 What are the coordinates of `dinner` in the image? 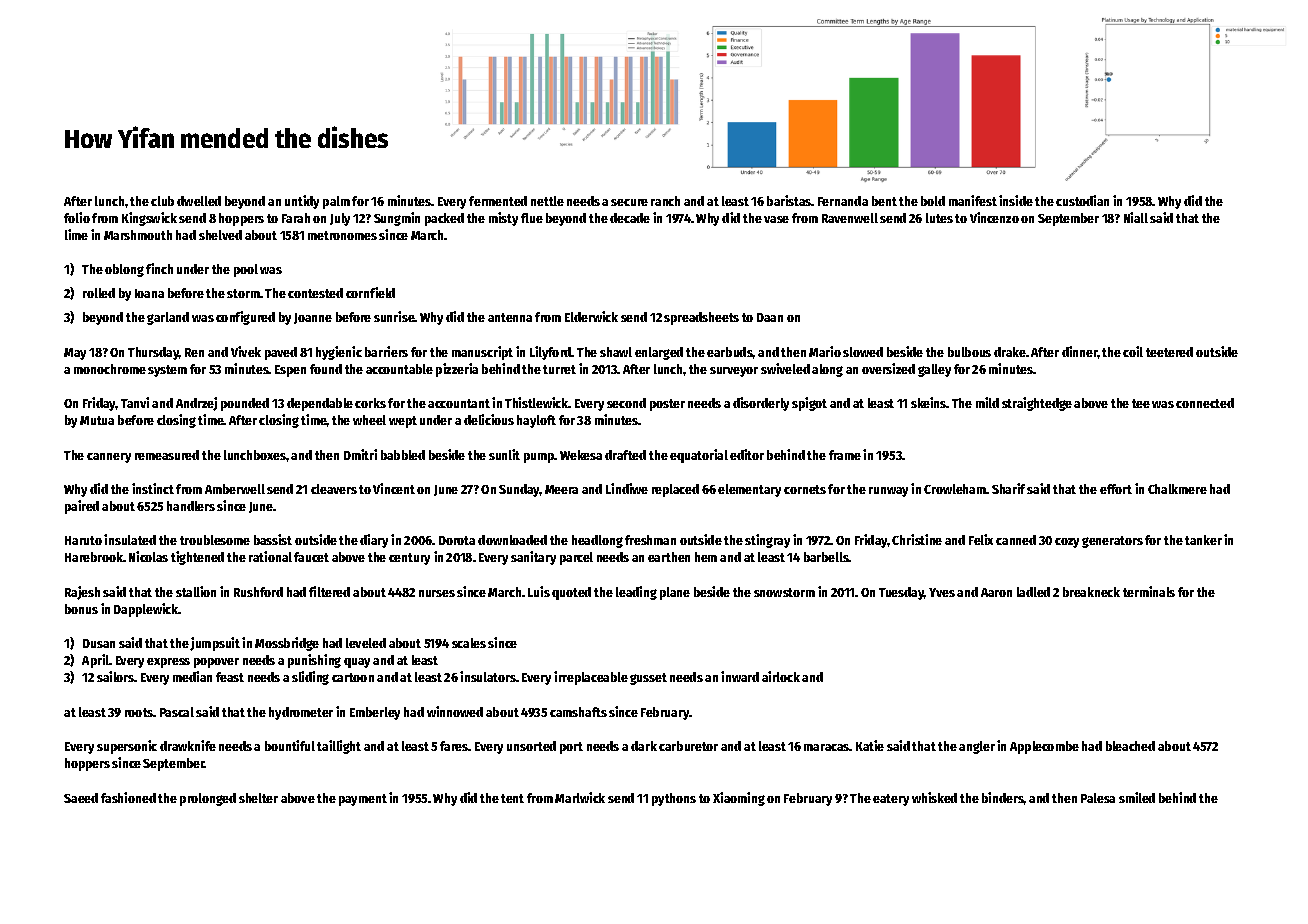 It's located at (1080, 351).
